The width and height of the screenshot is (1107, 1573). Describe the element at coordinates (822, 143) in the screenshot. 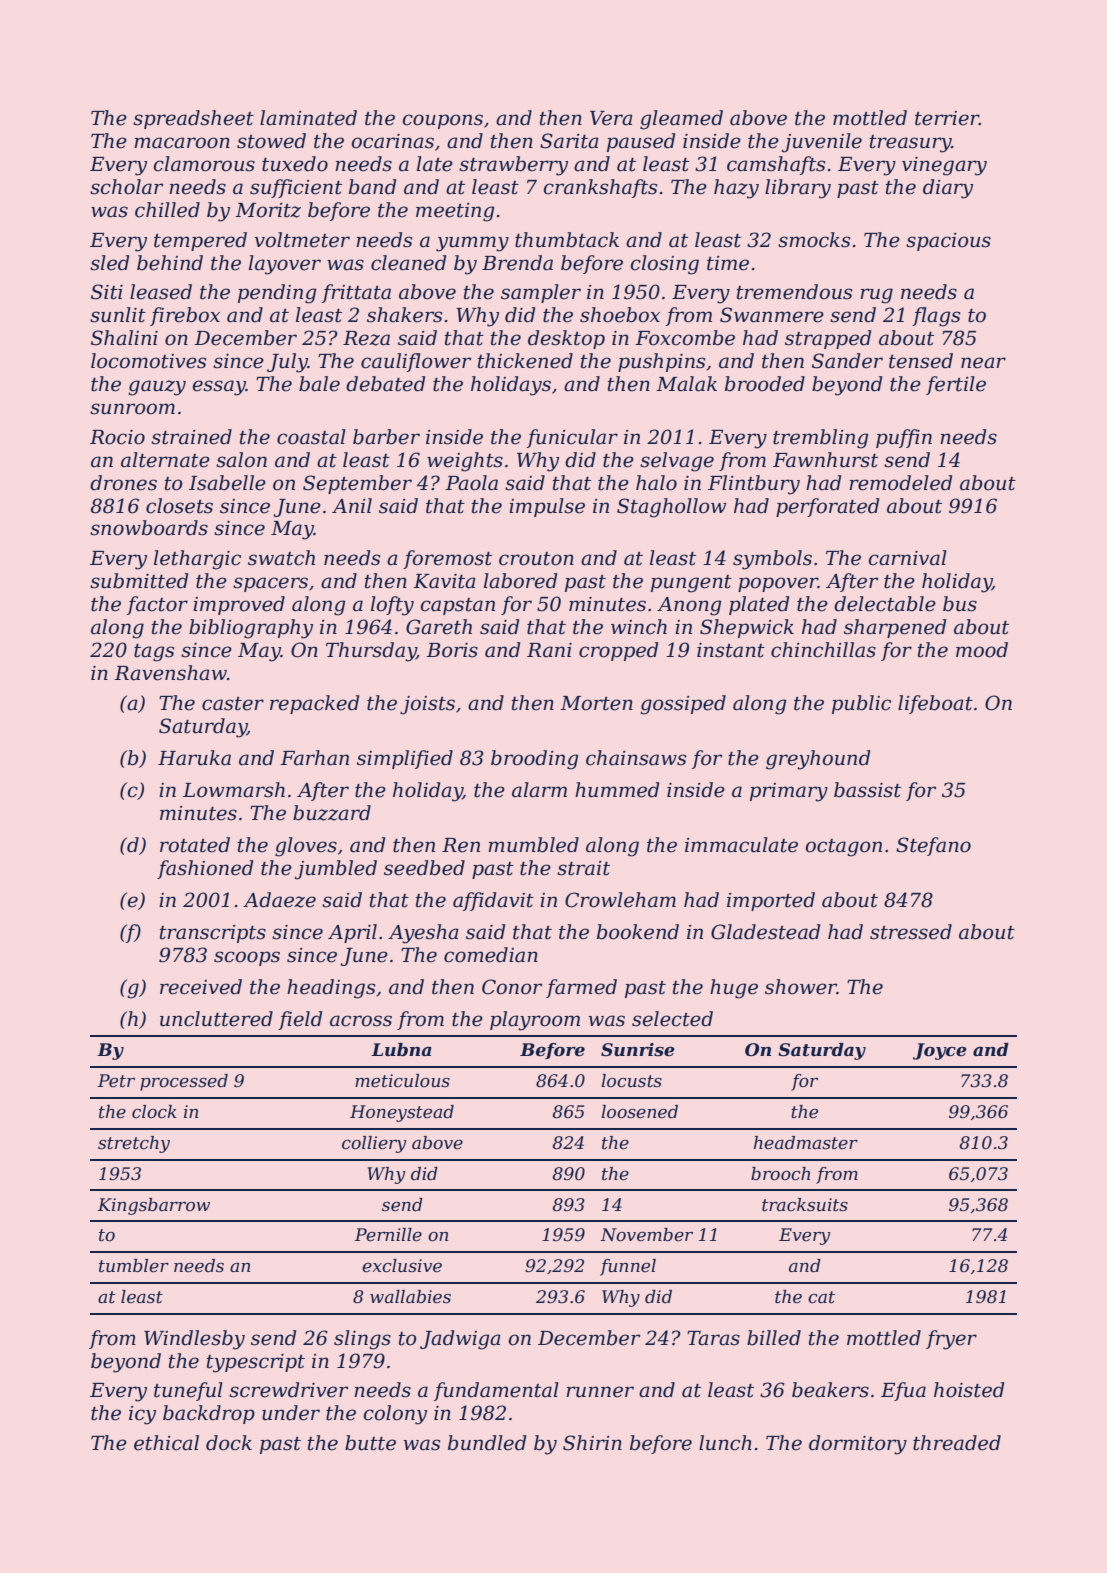

I see `juvenile` at that location.
